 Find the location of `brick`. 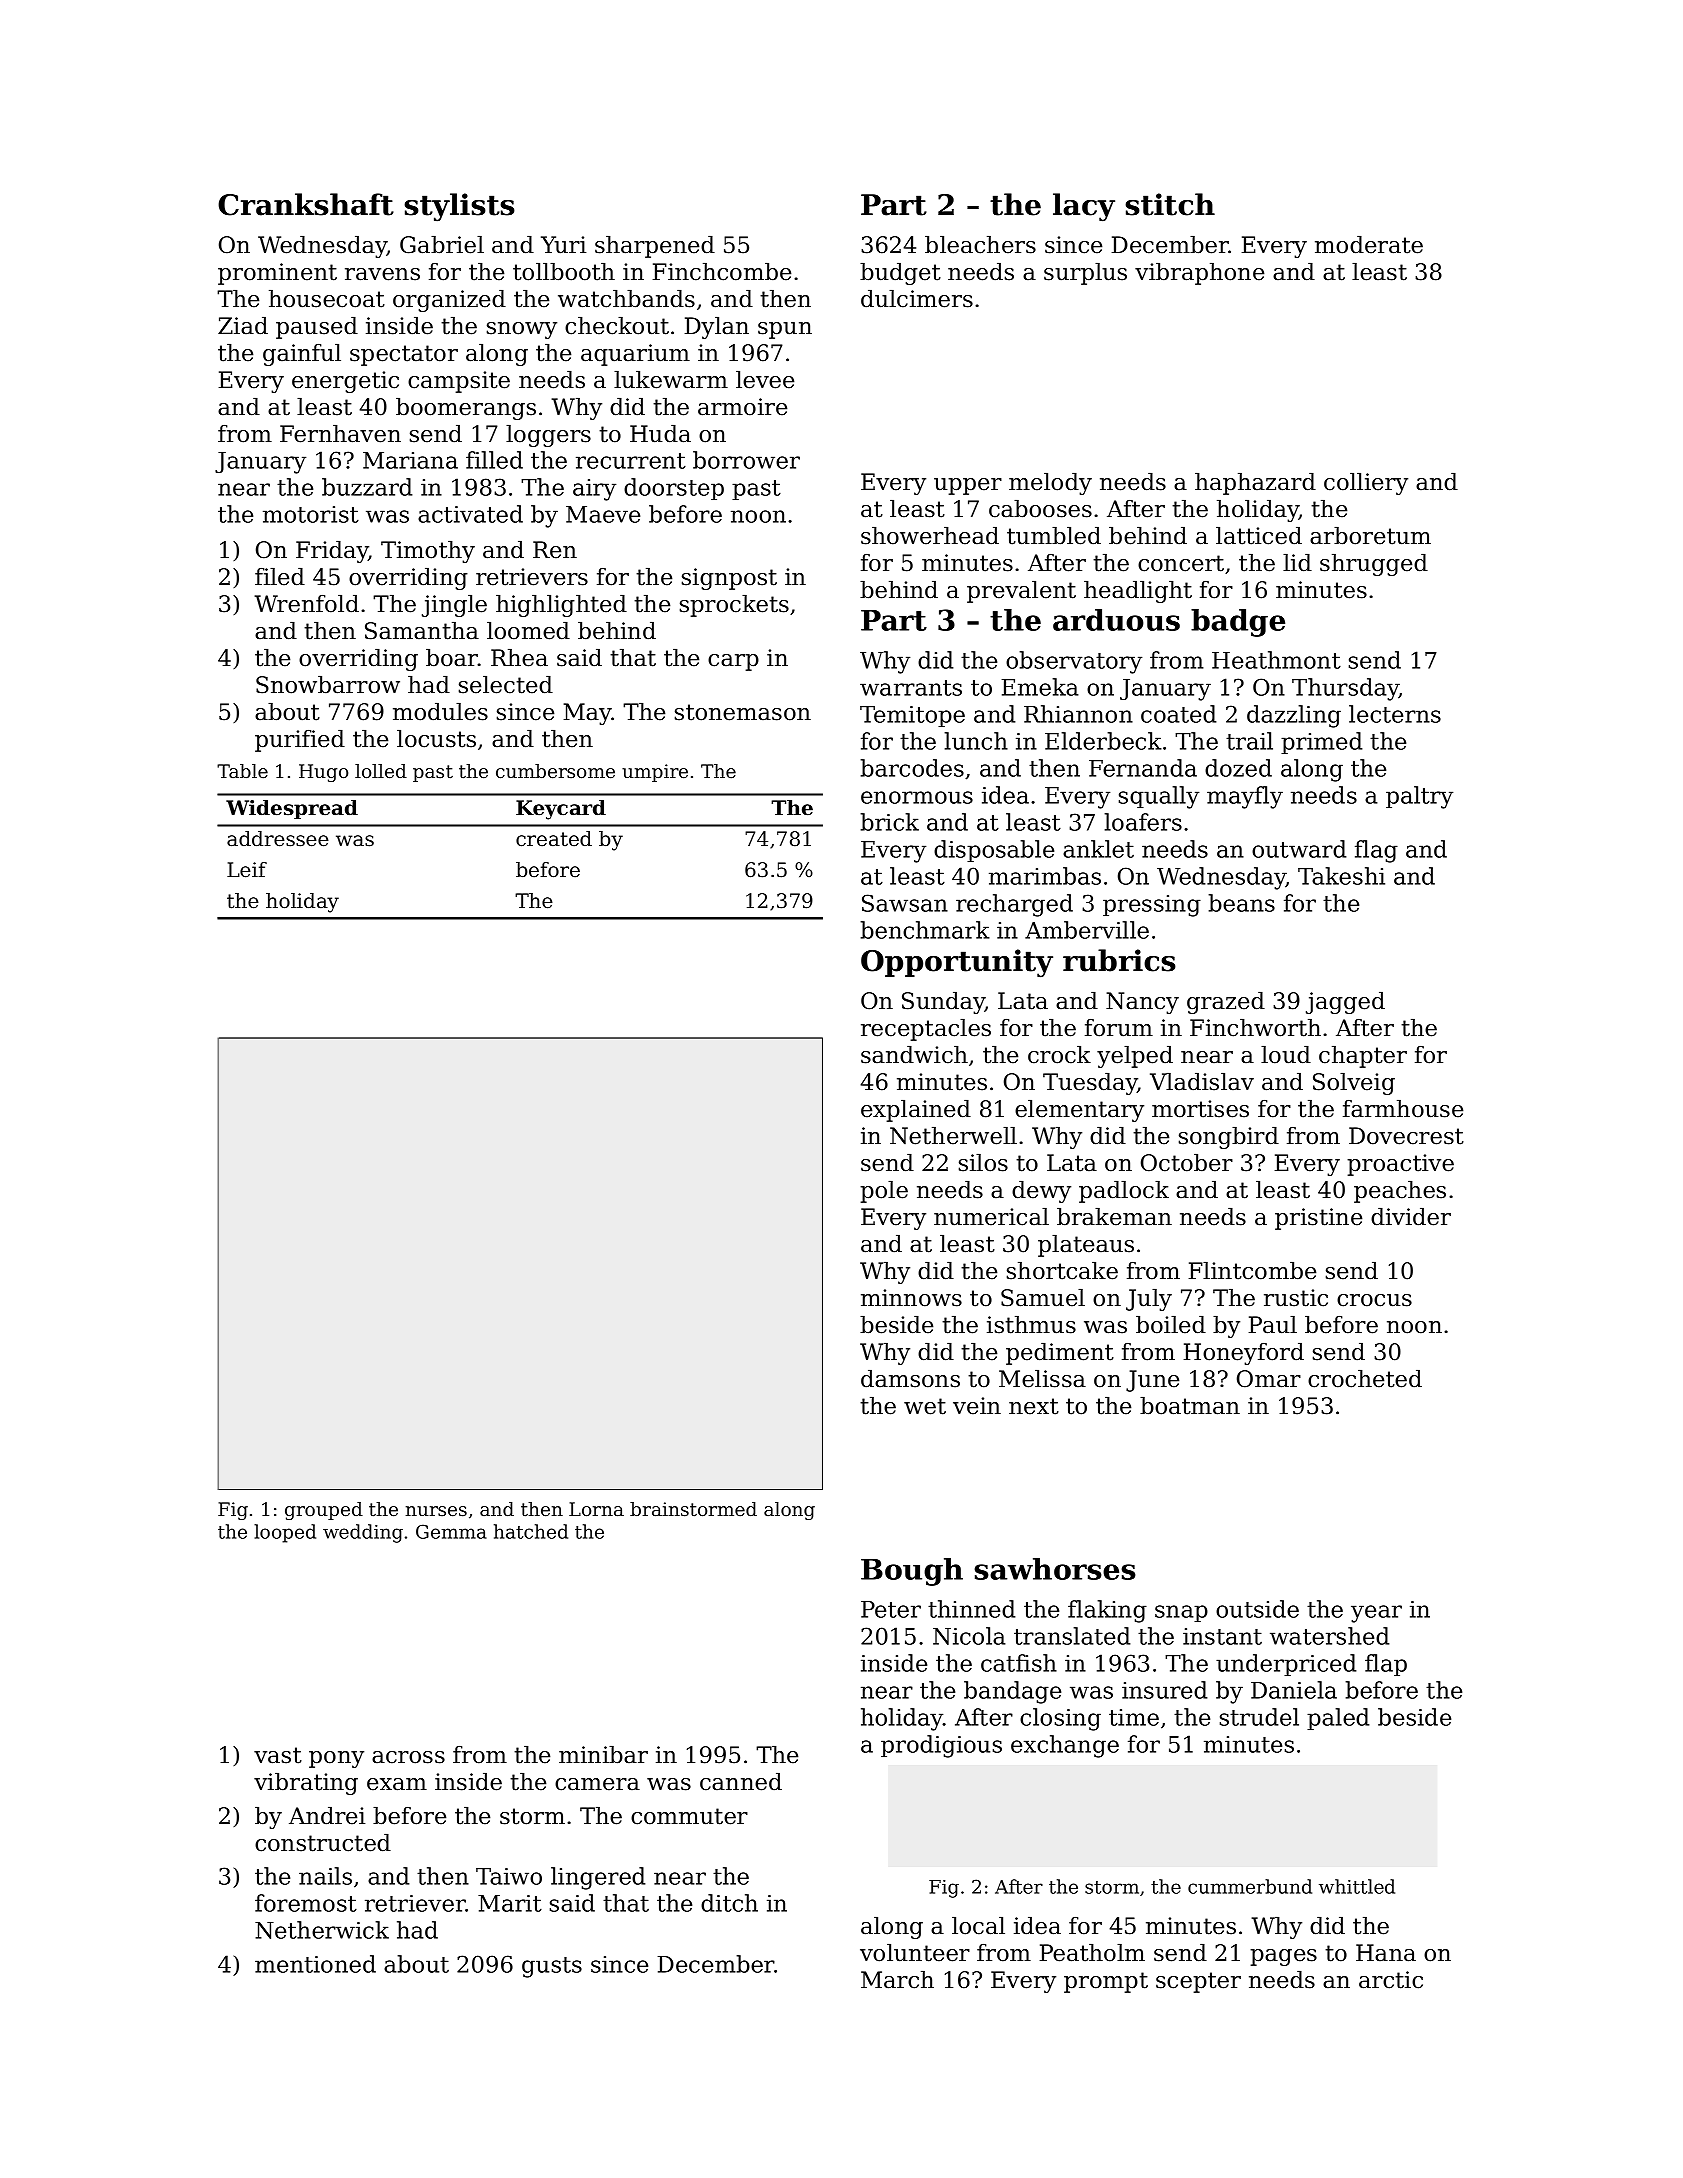

brick is located at coordinates (889, 822).
